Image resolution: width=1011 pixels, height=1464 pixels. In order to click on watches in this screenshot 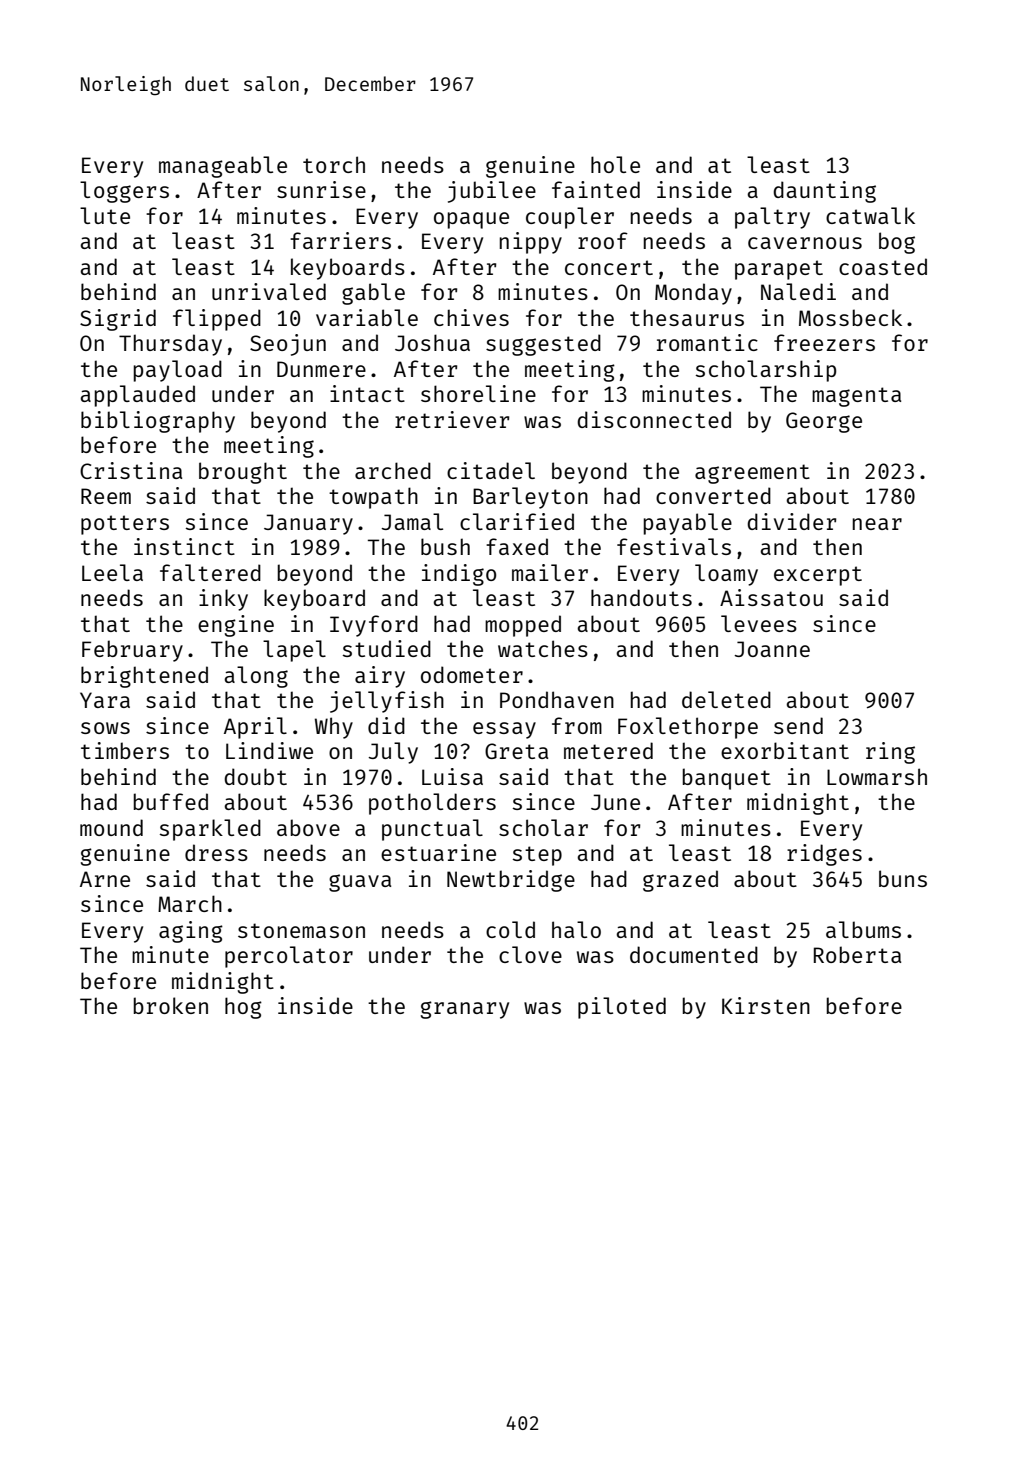, I will do `click(543, 648)`.
